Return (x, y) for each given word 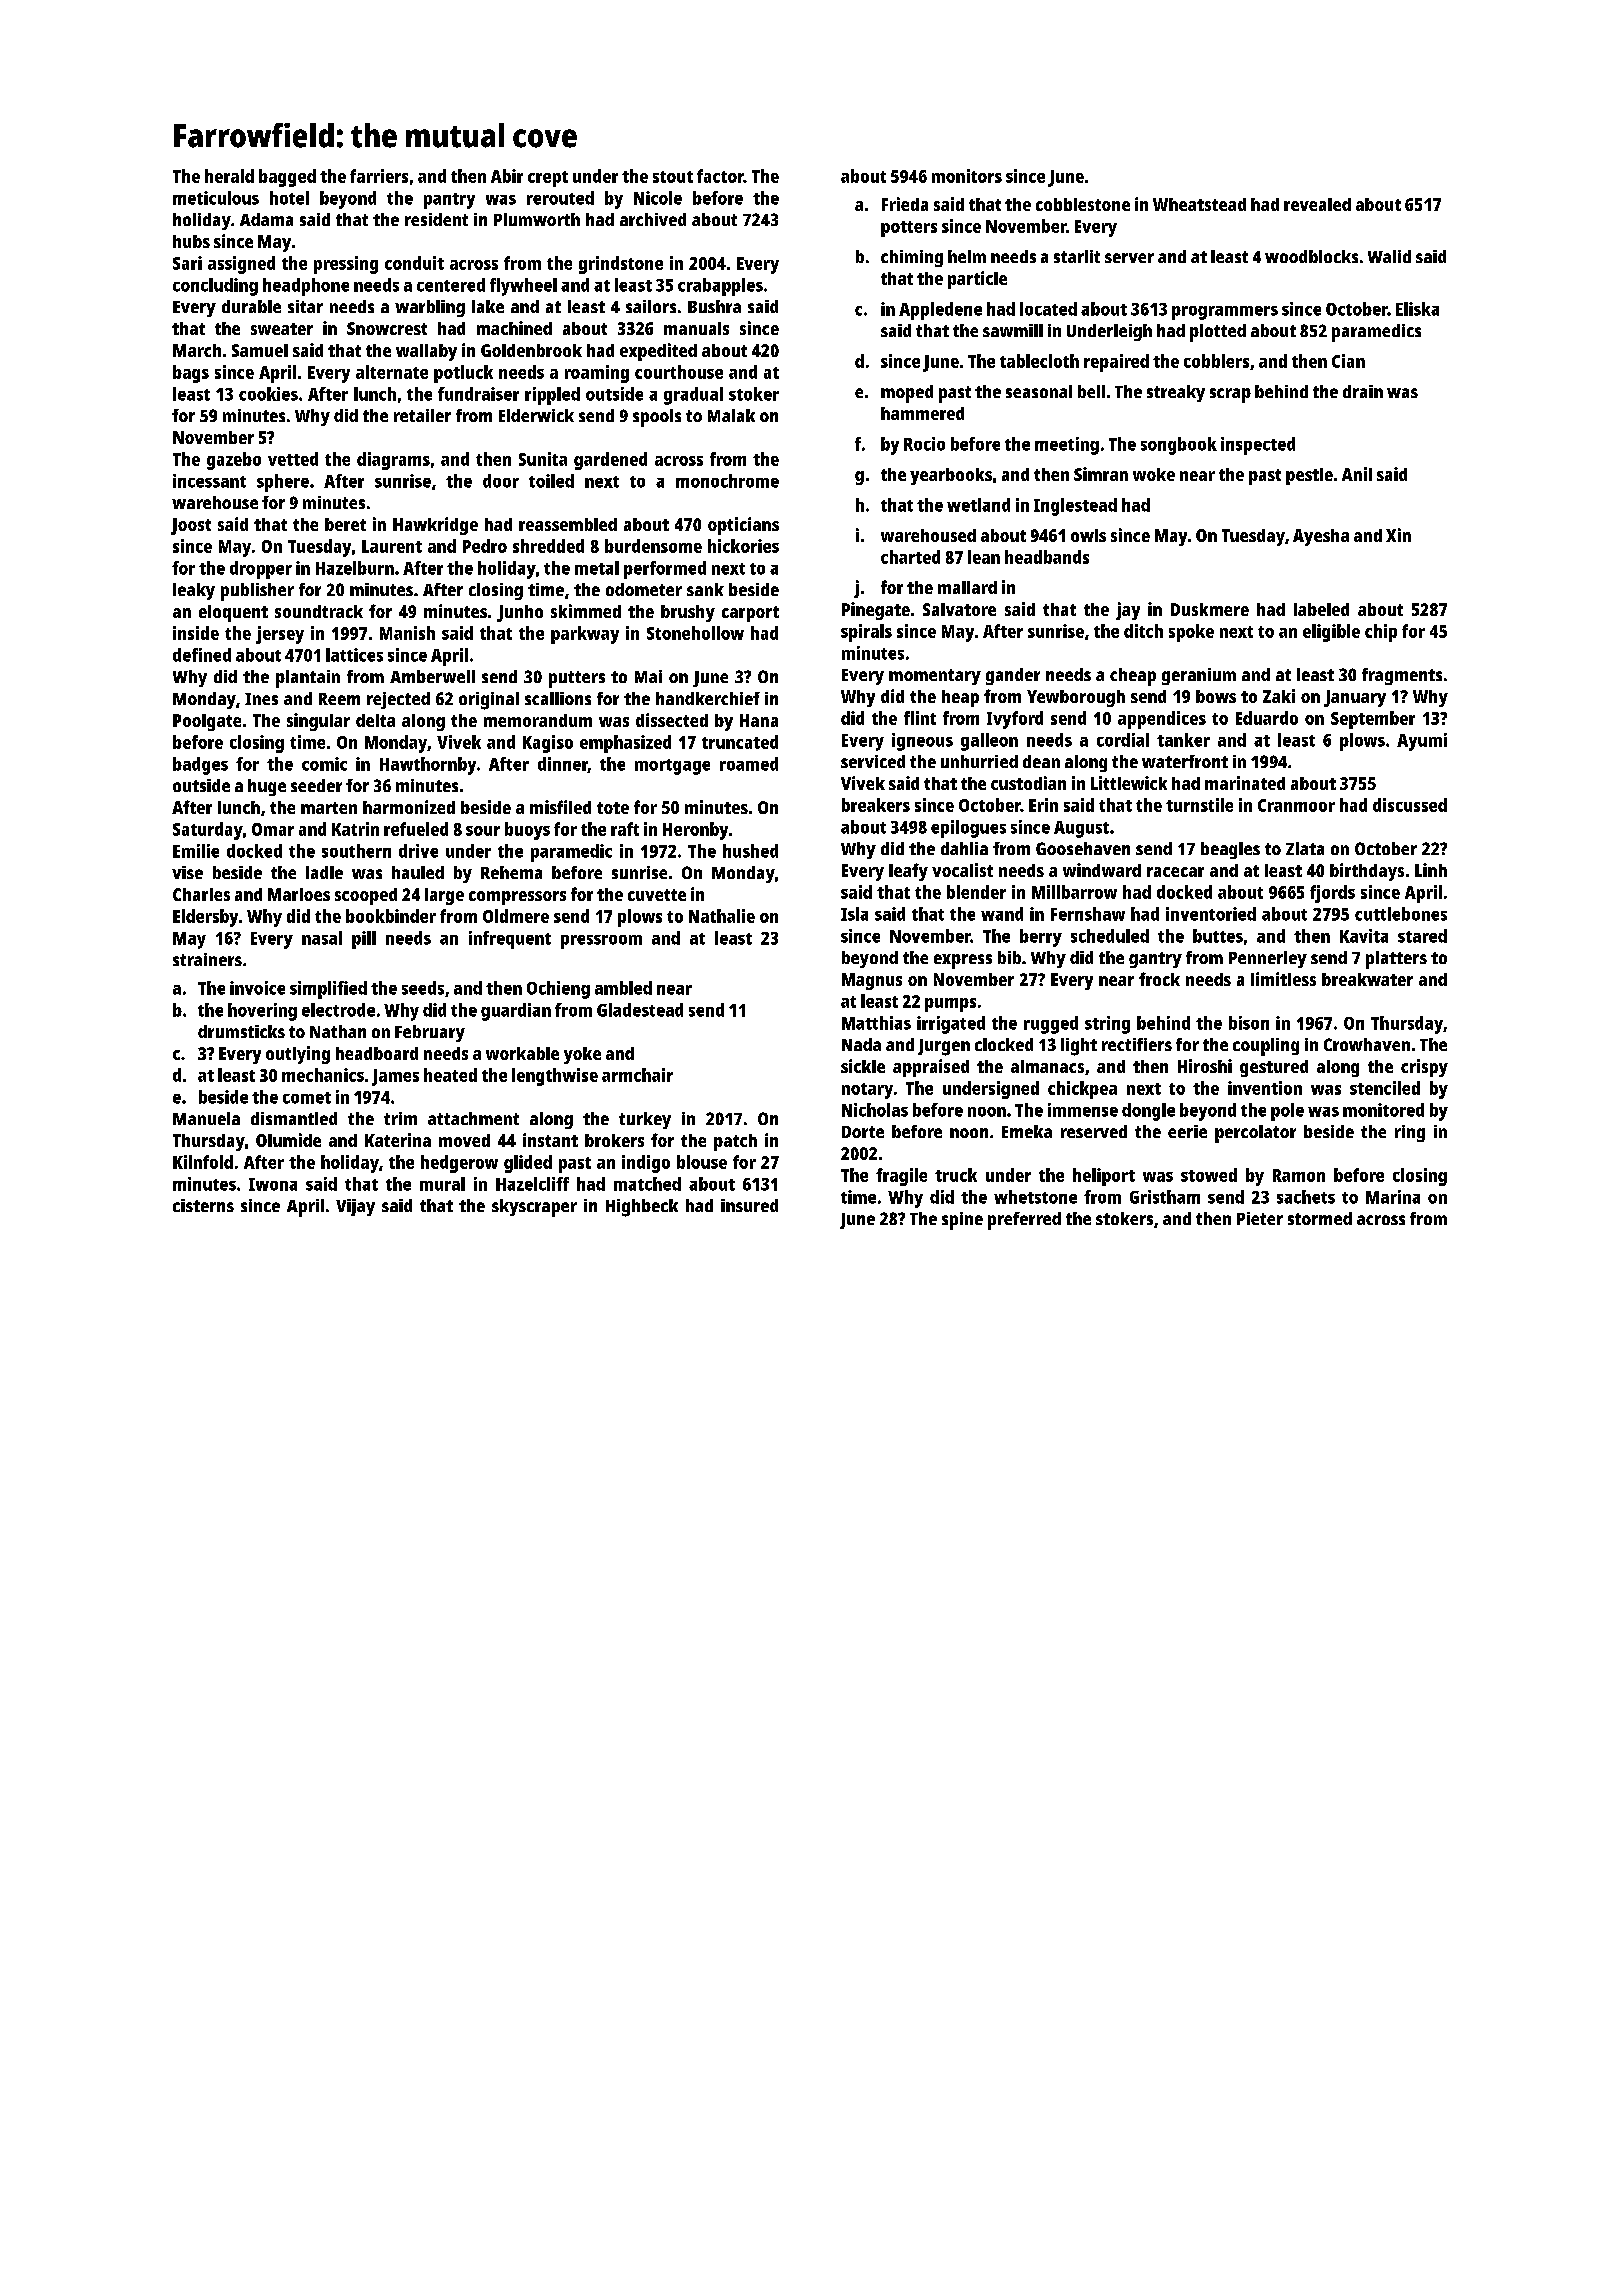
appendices (1162, 720)
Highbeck (642, 1208)
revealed (1317, 204)
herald (229, 176)
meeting (1067, 446)
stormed (1320, 1218)
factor (720, 176)
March (197, 350)
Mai (648, 676)
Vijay (355, 1207)
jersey (280, 635)
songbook (1179, 446)
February (430, 1033)
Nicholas (875, 1110)
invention (1265, 1088)
